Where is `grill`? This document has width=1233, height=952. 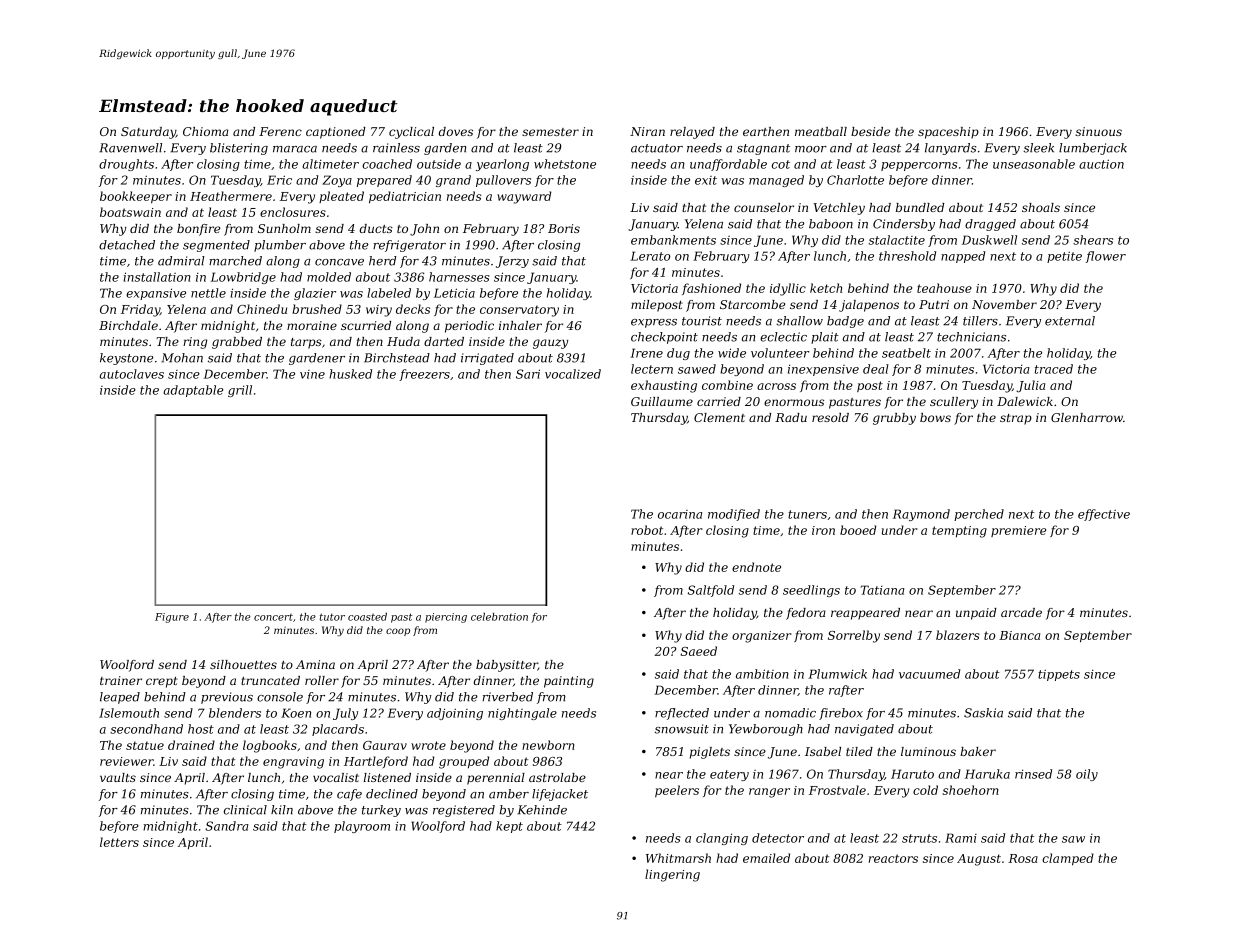
grill is located at coordinates (240, 391).
